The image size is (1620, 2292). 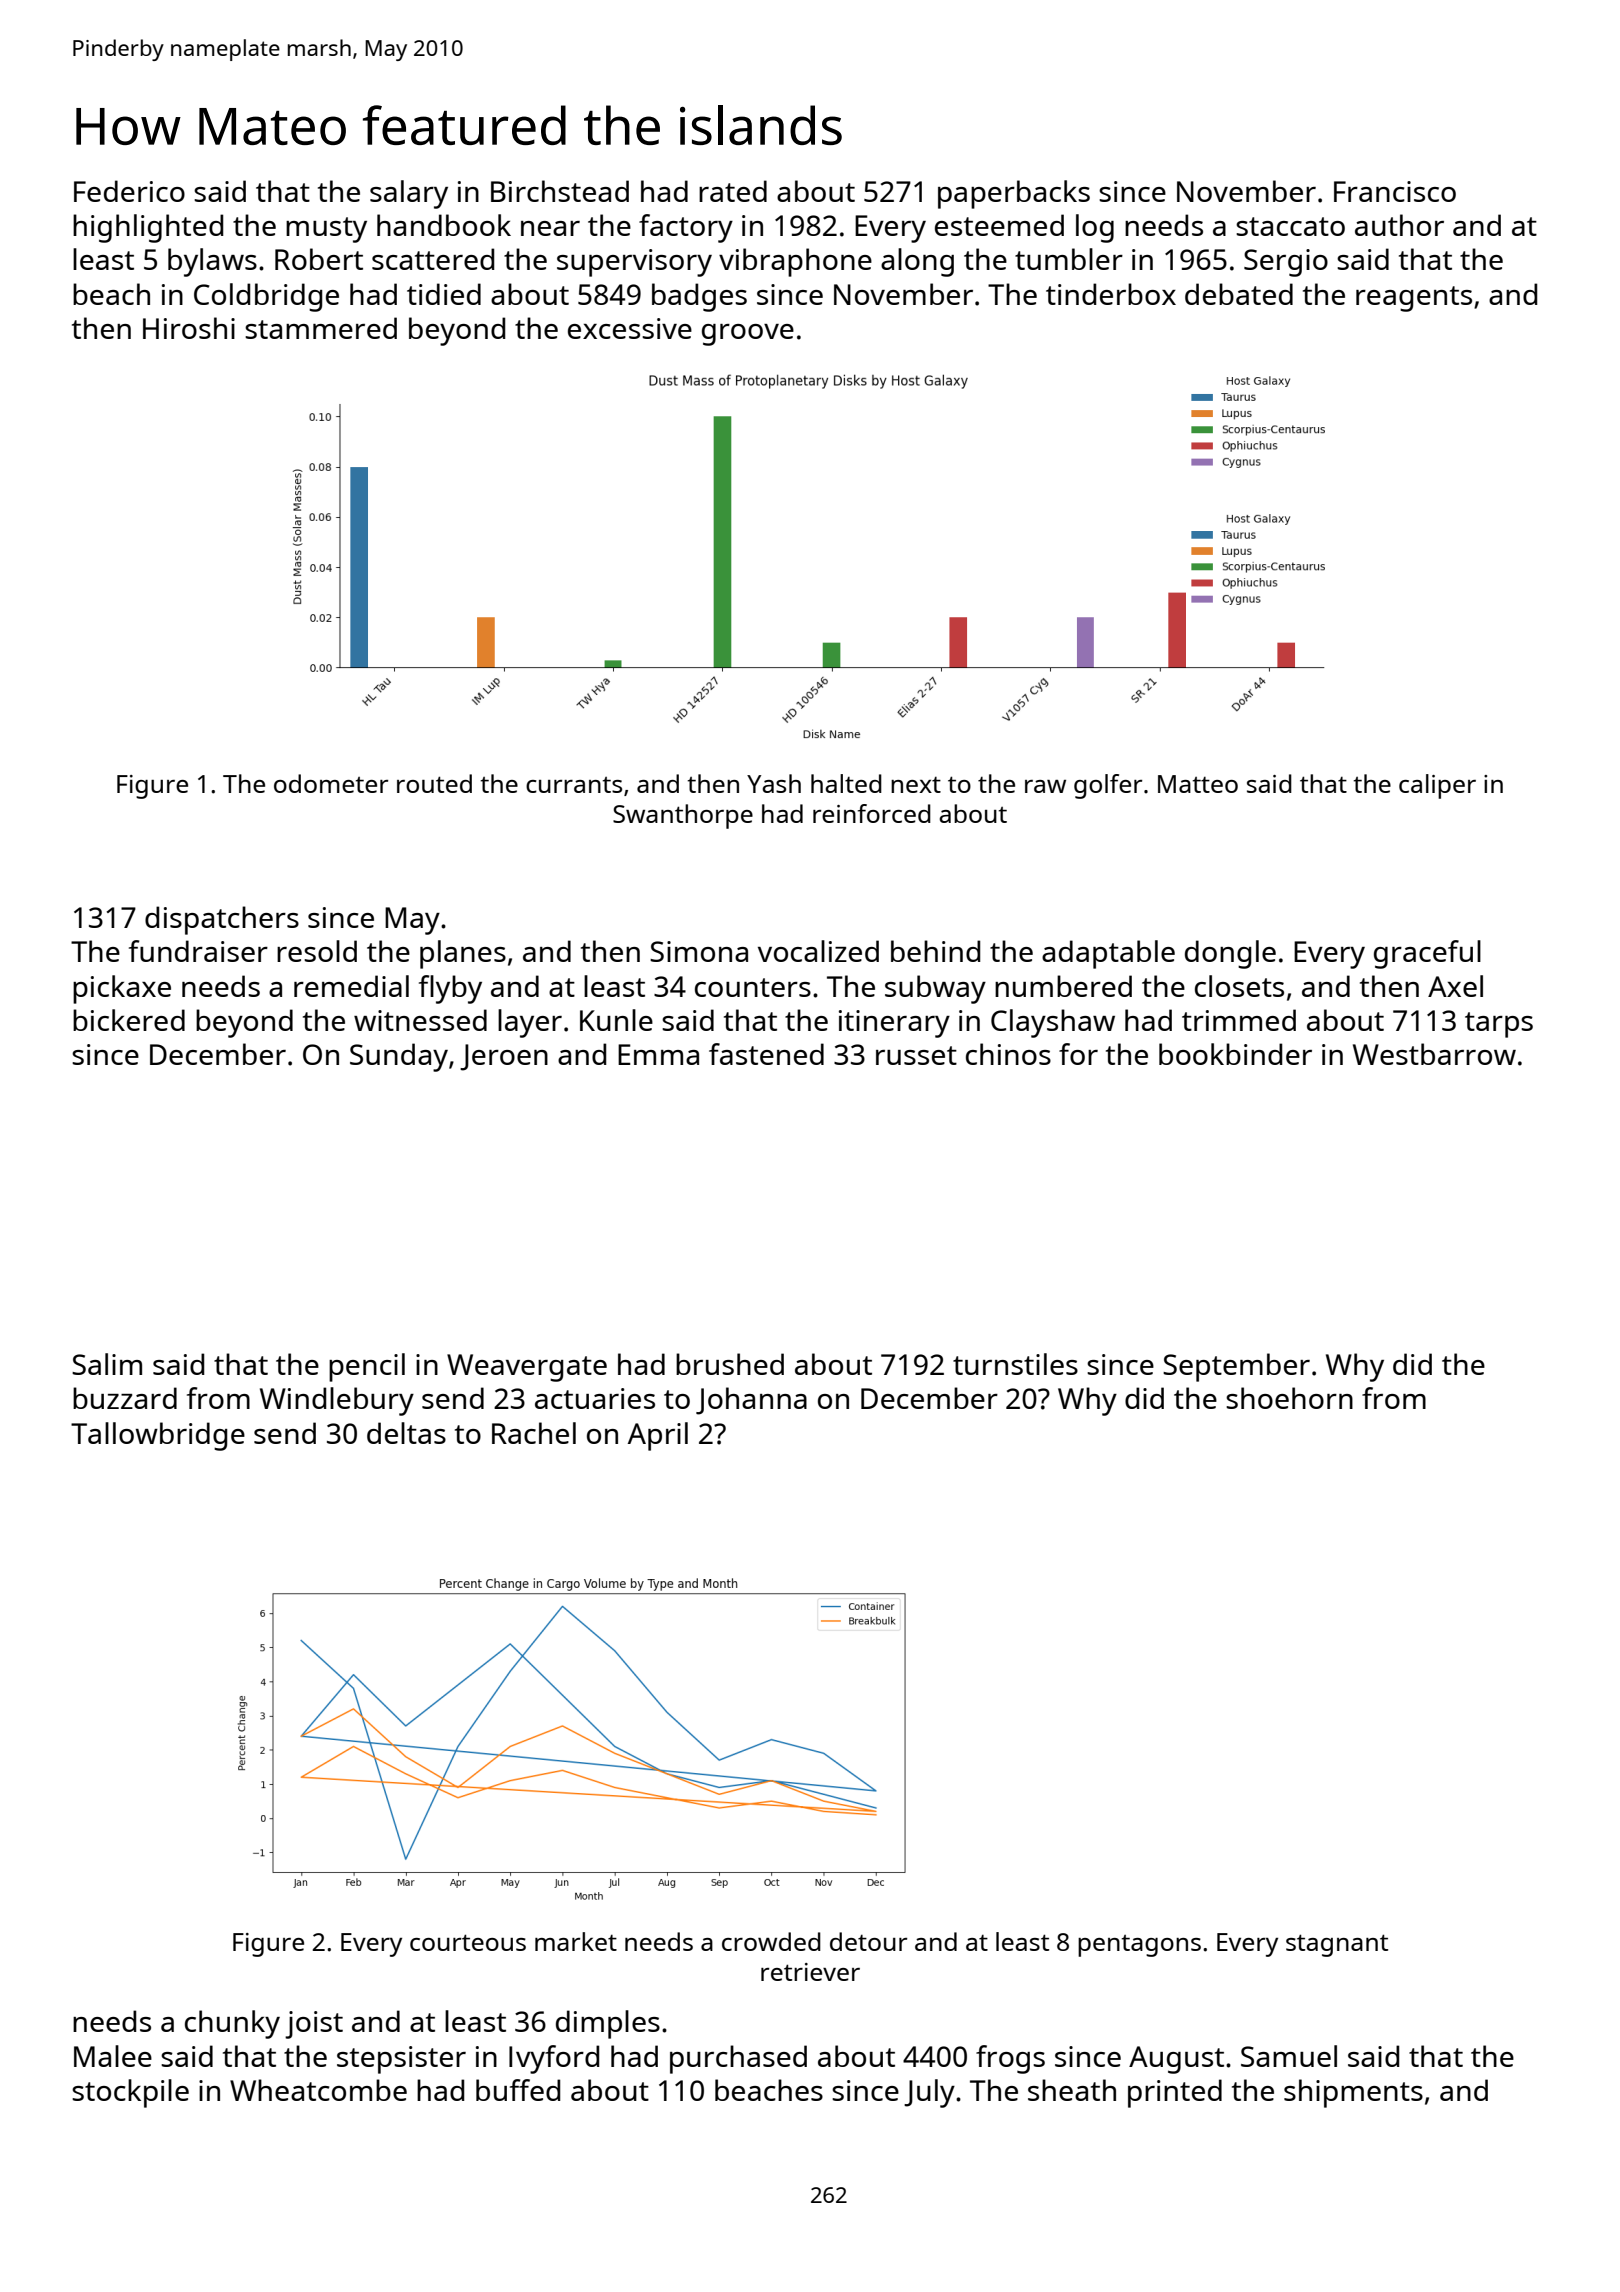 What do you see at coordinates (1427, 954) in the image?
I see `graceful` at bounding box center [1427, 954].
